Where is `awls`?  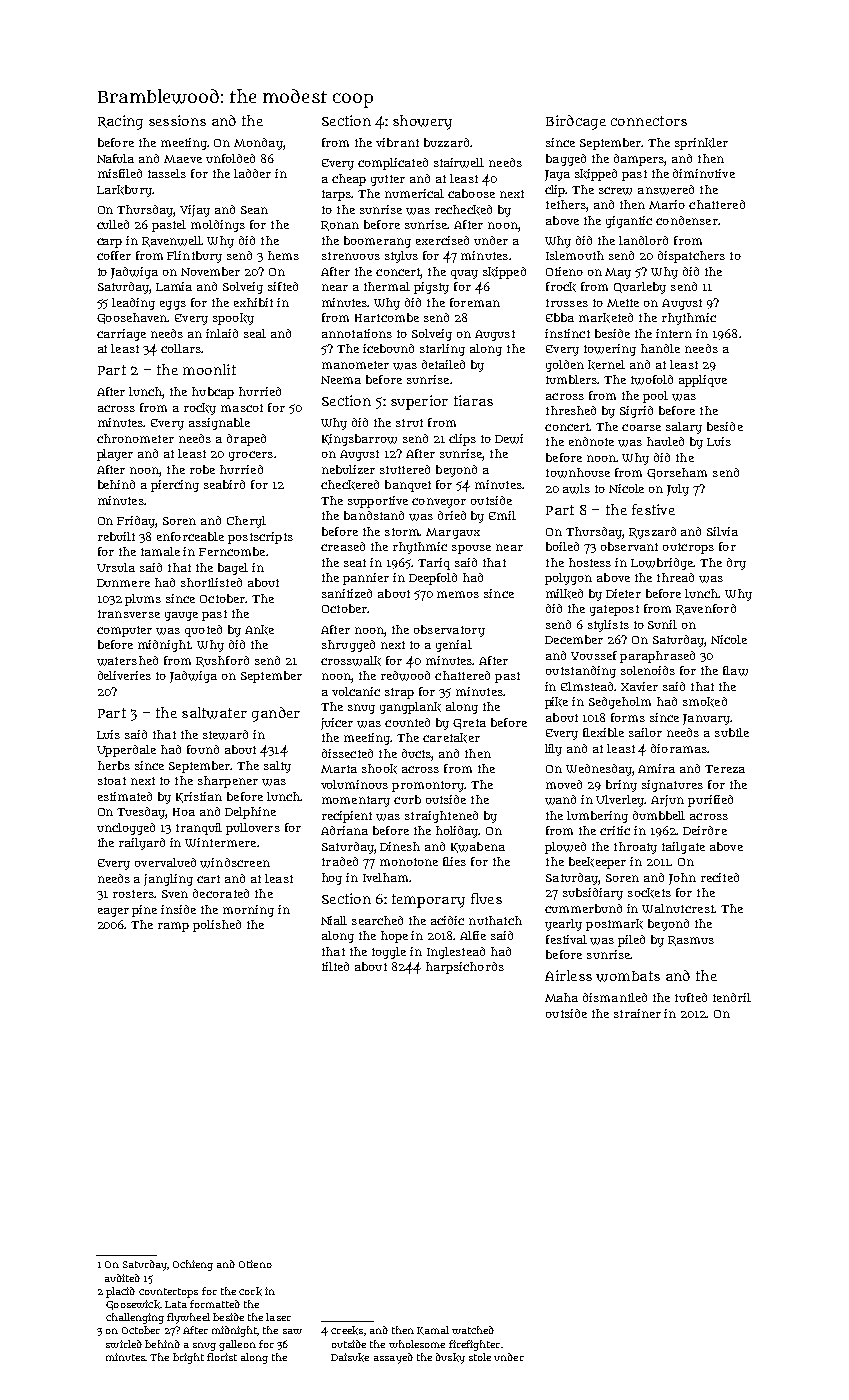
awls is located at coordinates (576, 489).
